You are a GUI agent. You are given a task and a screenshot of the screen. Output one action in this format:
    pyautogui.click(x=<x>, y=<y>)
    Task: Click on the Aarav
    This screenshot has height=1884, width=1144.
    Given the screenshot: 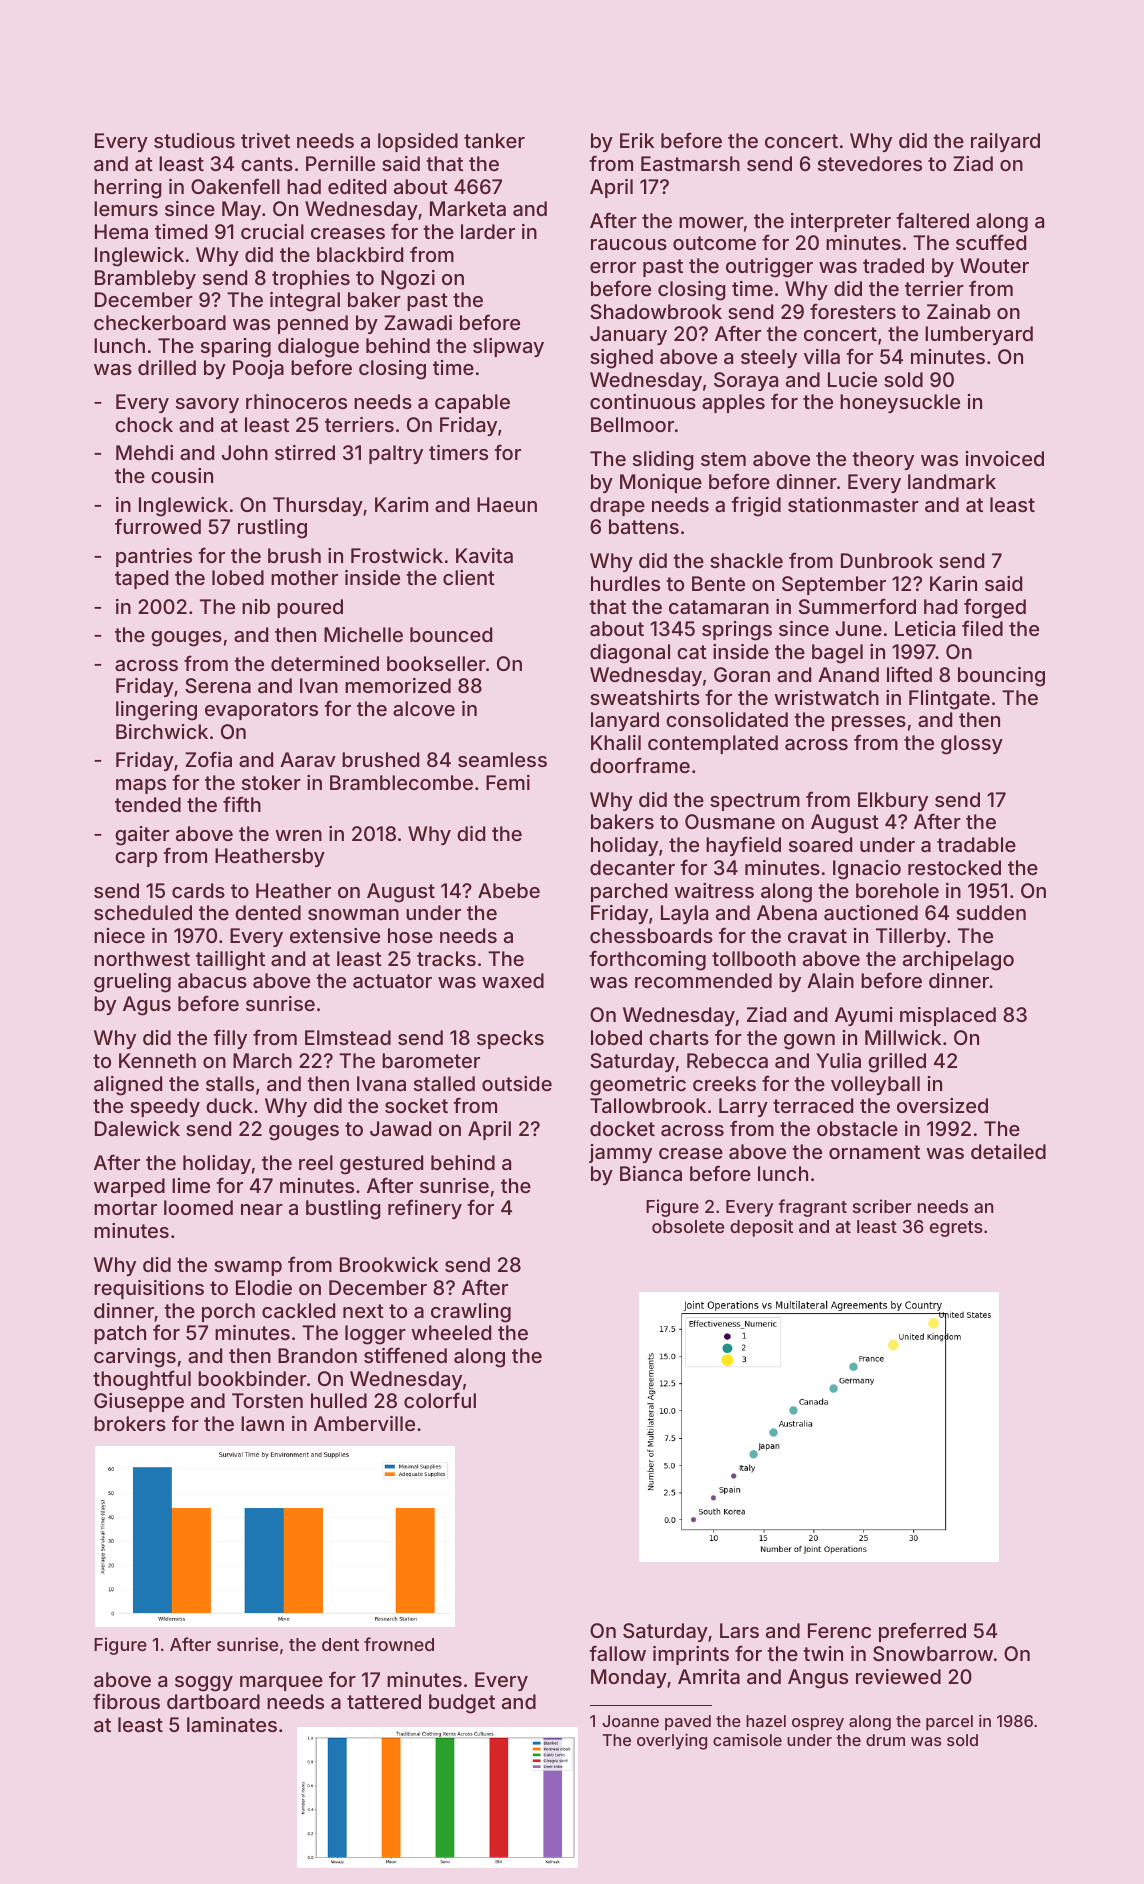 What is the action you would take?
    pyautogui.click(x=308, y=759)
